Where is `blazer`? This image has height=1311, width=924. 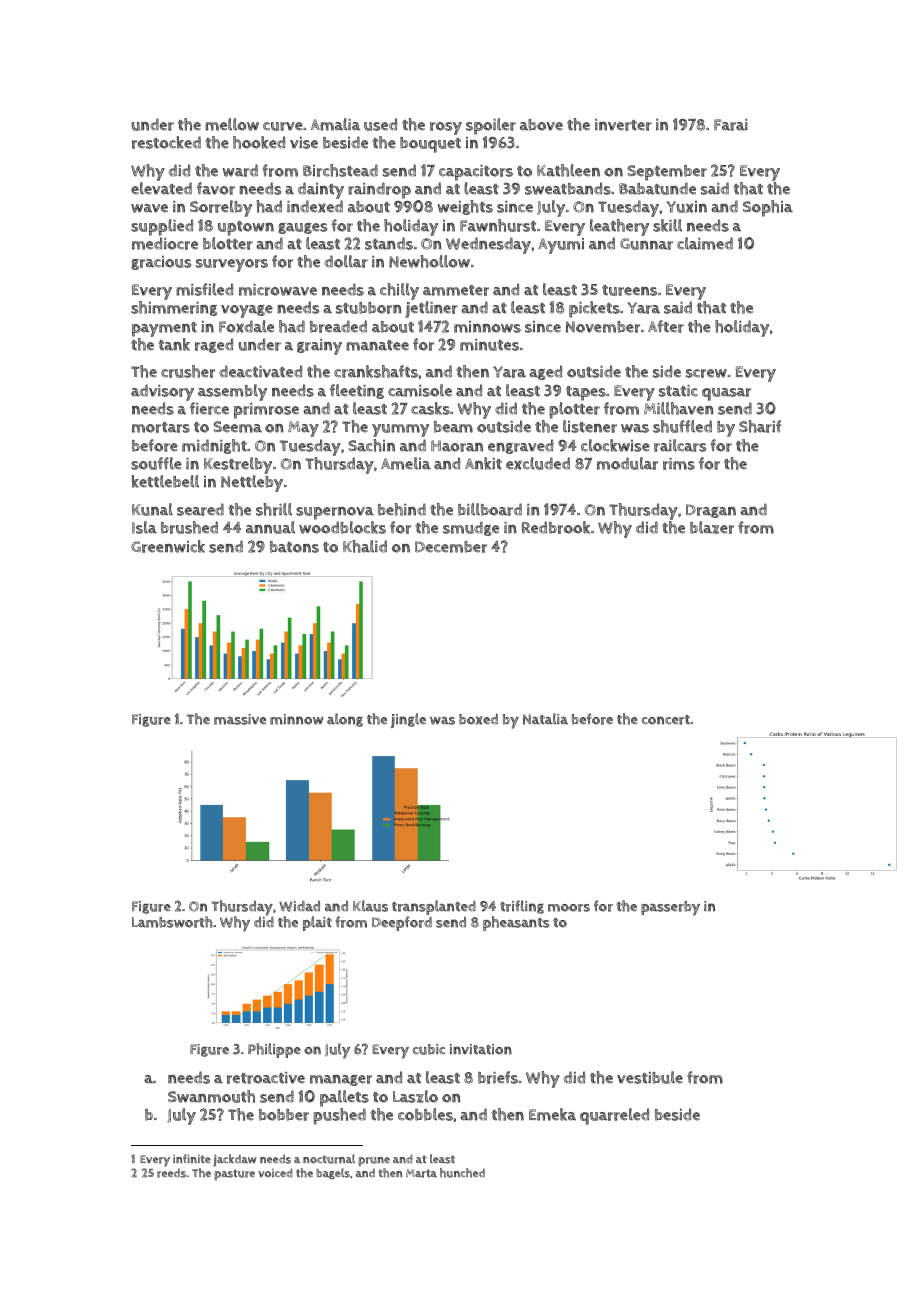 blazer is located at coordinates (712, 527).
